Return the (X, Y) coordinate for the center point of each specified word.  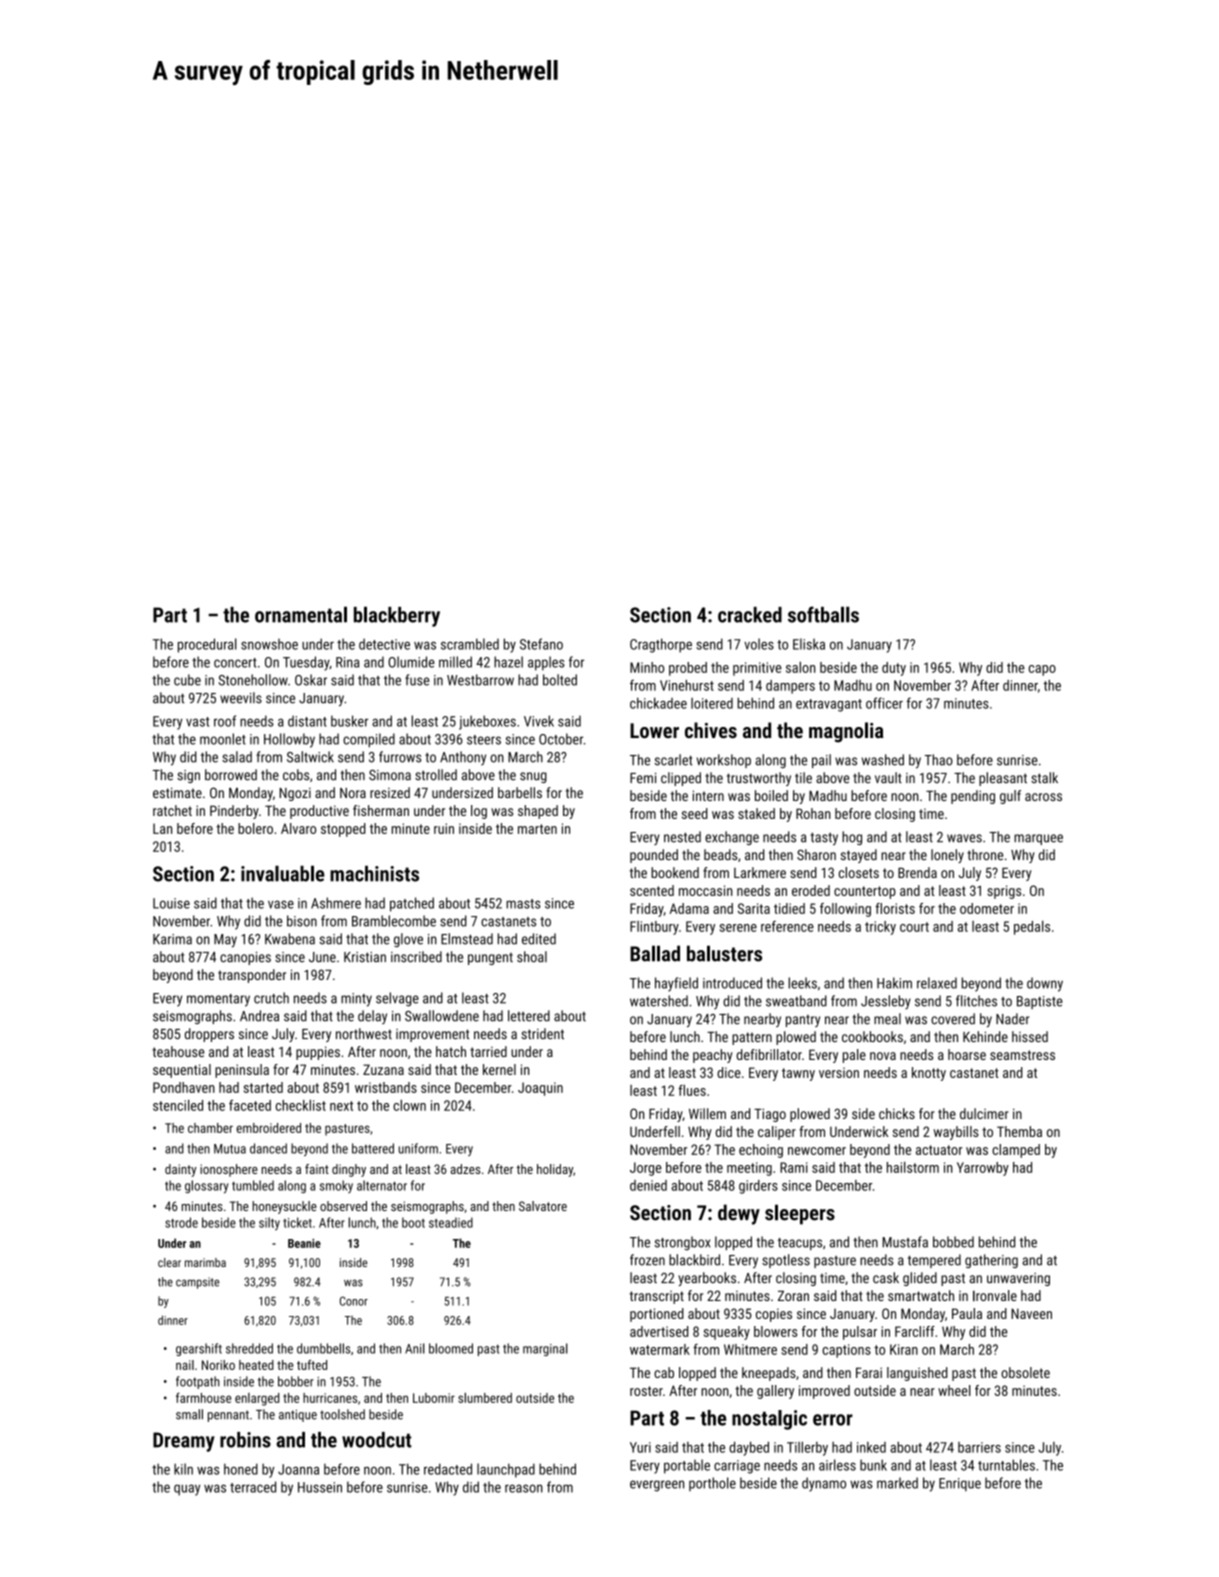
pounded (654, 856)
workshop (724, 761)
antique (298, 1416)
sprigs (1004, 892)
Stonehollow (253, 680)
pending (973, 797)
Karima (172, 939)
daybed (749, 1448)
